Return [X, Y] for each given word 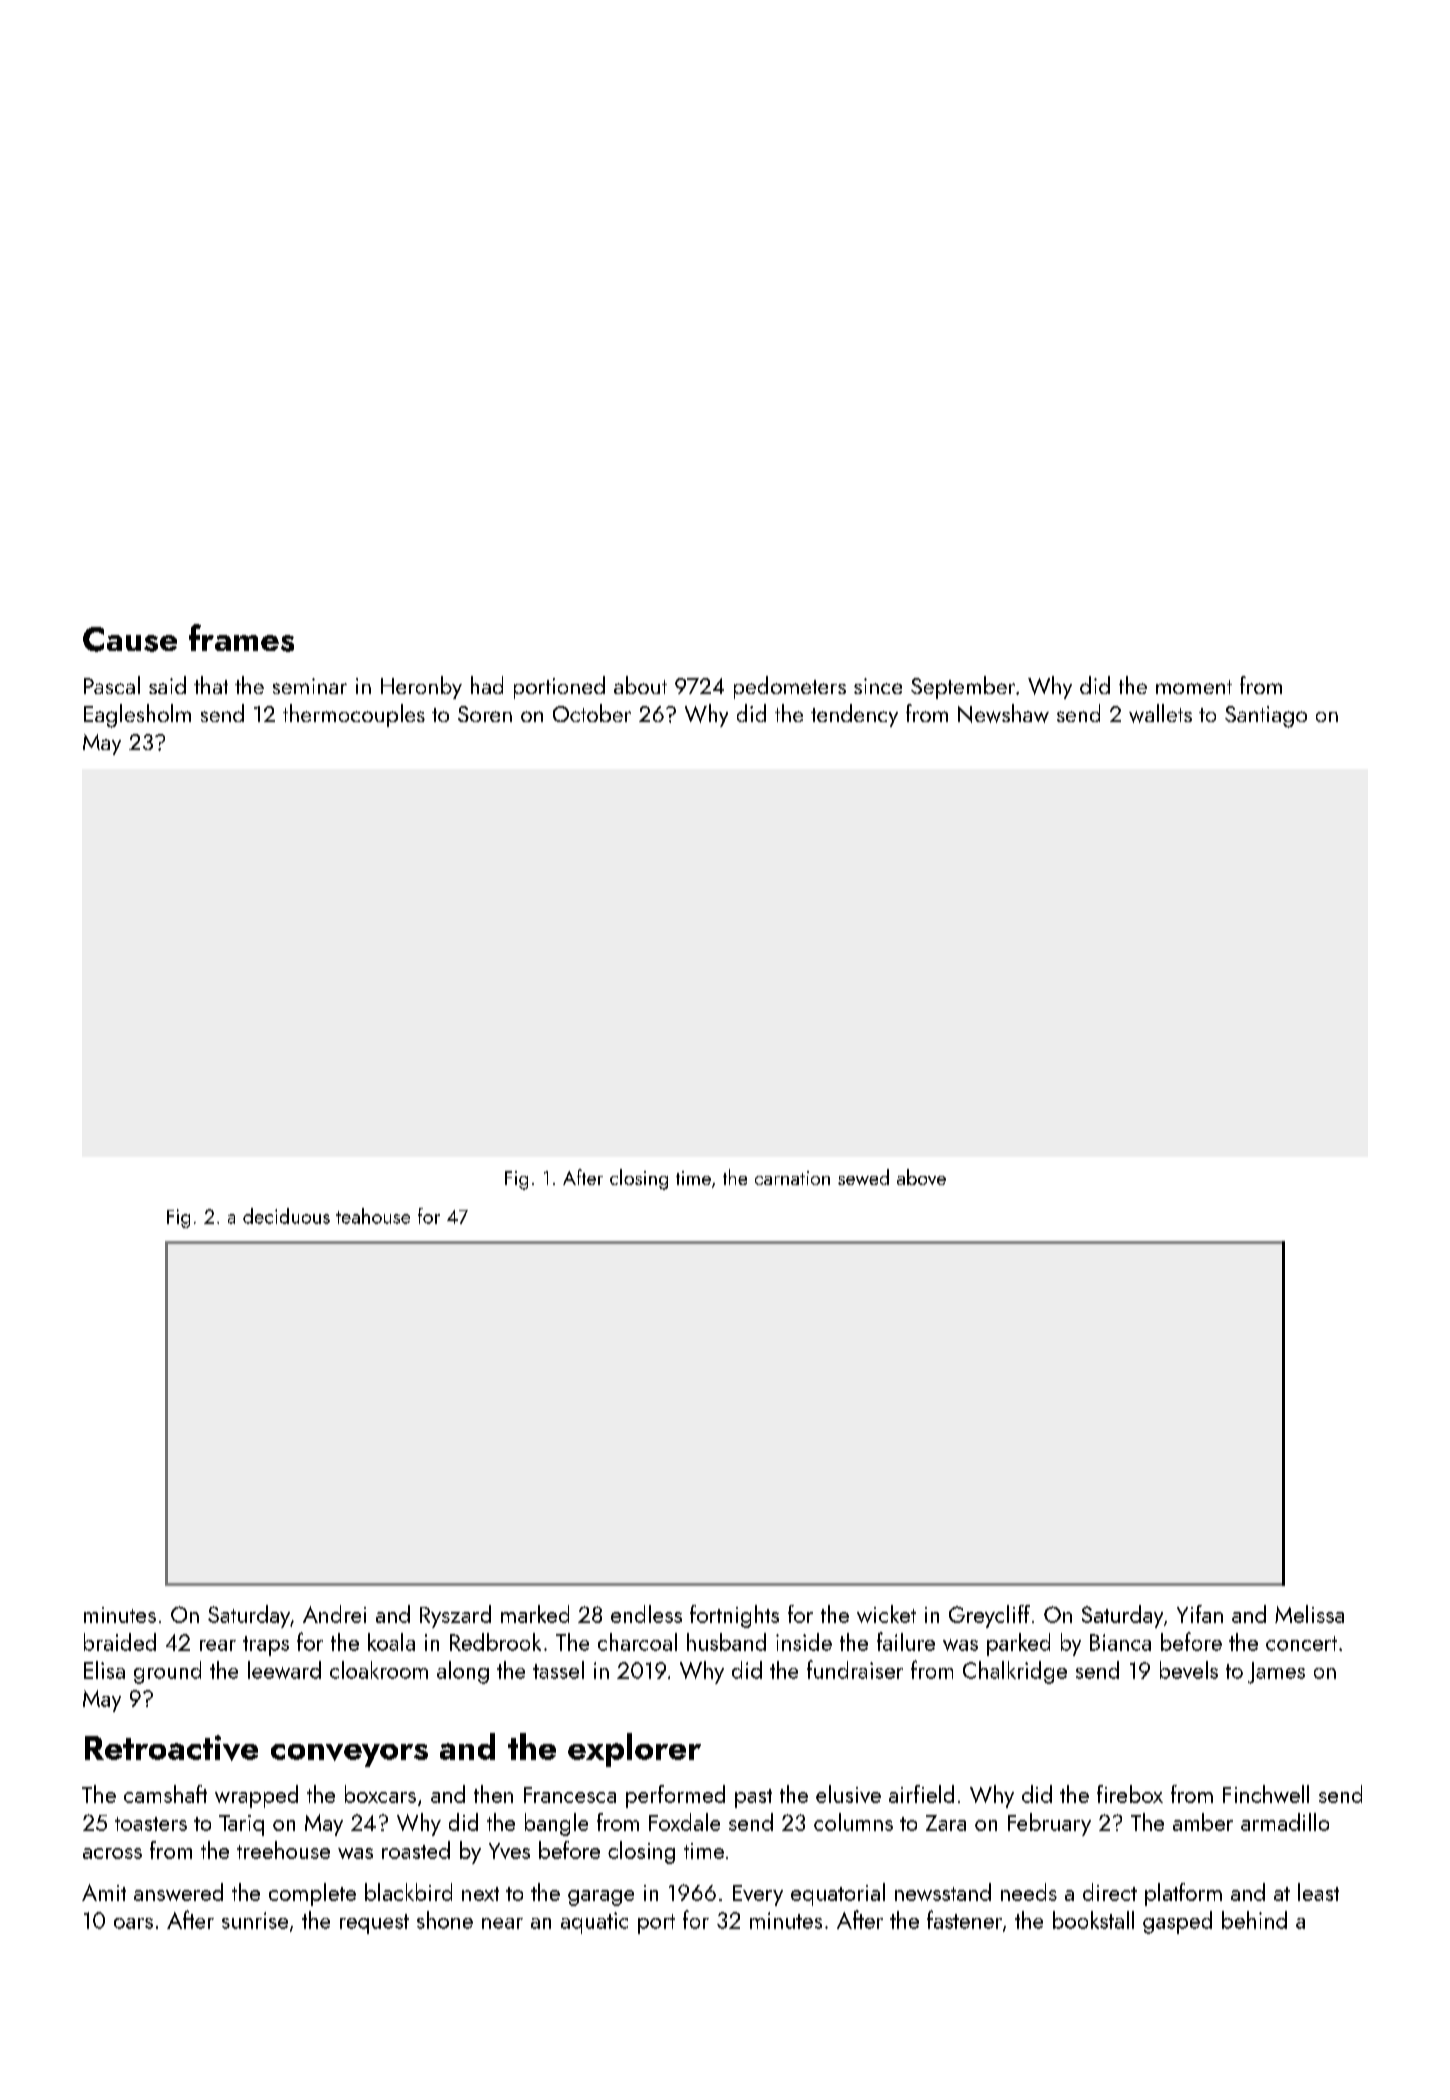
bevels [1189, 1670]
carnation [792, 1178]
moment [1194, 687]
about [640, 685]
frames [241, 638]
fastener [964, 1919]
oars [133, 1923]
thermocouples [354, 715]
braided [120, 1642]
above [921, 1177]
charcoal [637, 1642]
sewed [863, 1177]
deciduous [286, 1216]
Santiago [1266, 717]
